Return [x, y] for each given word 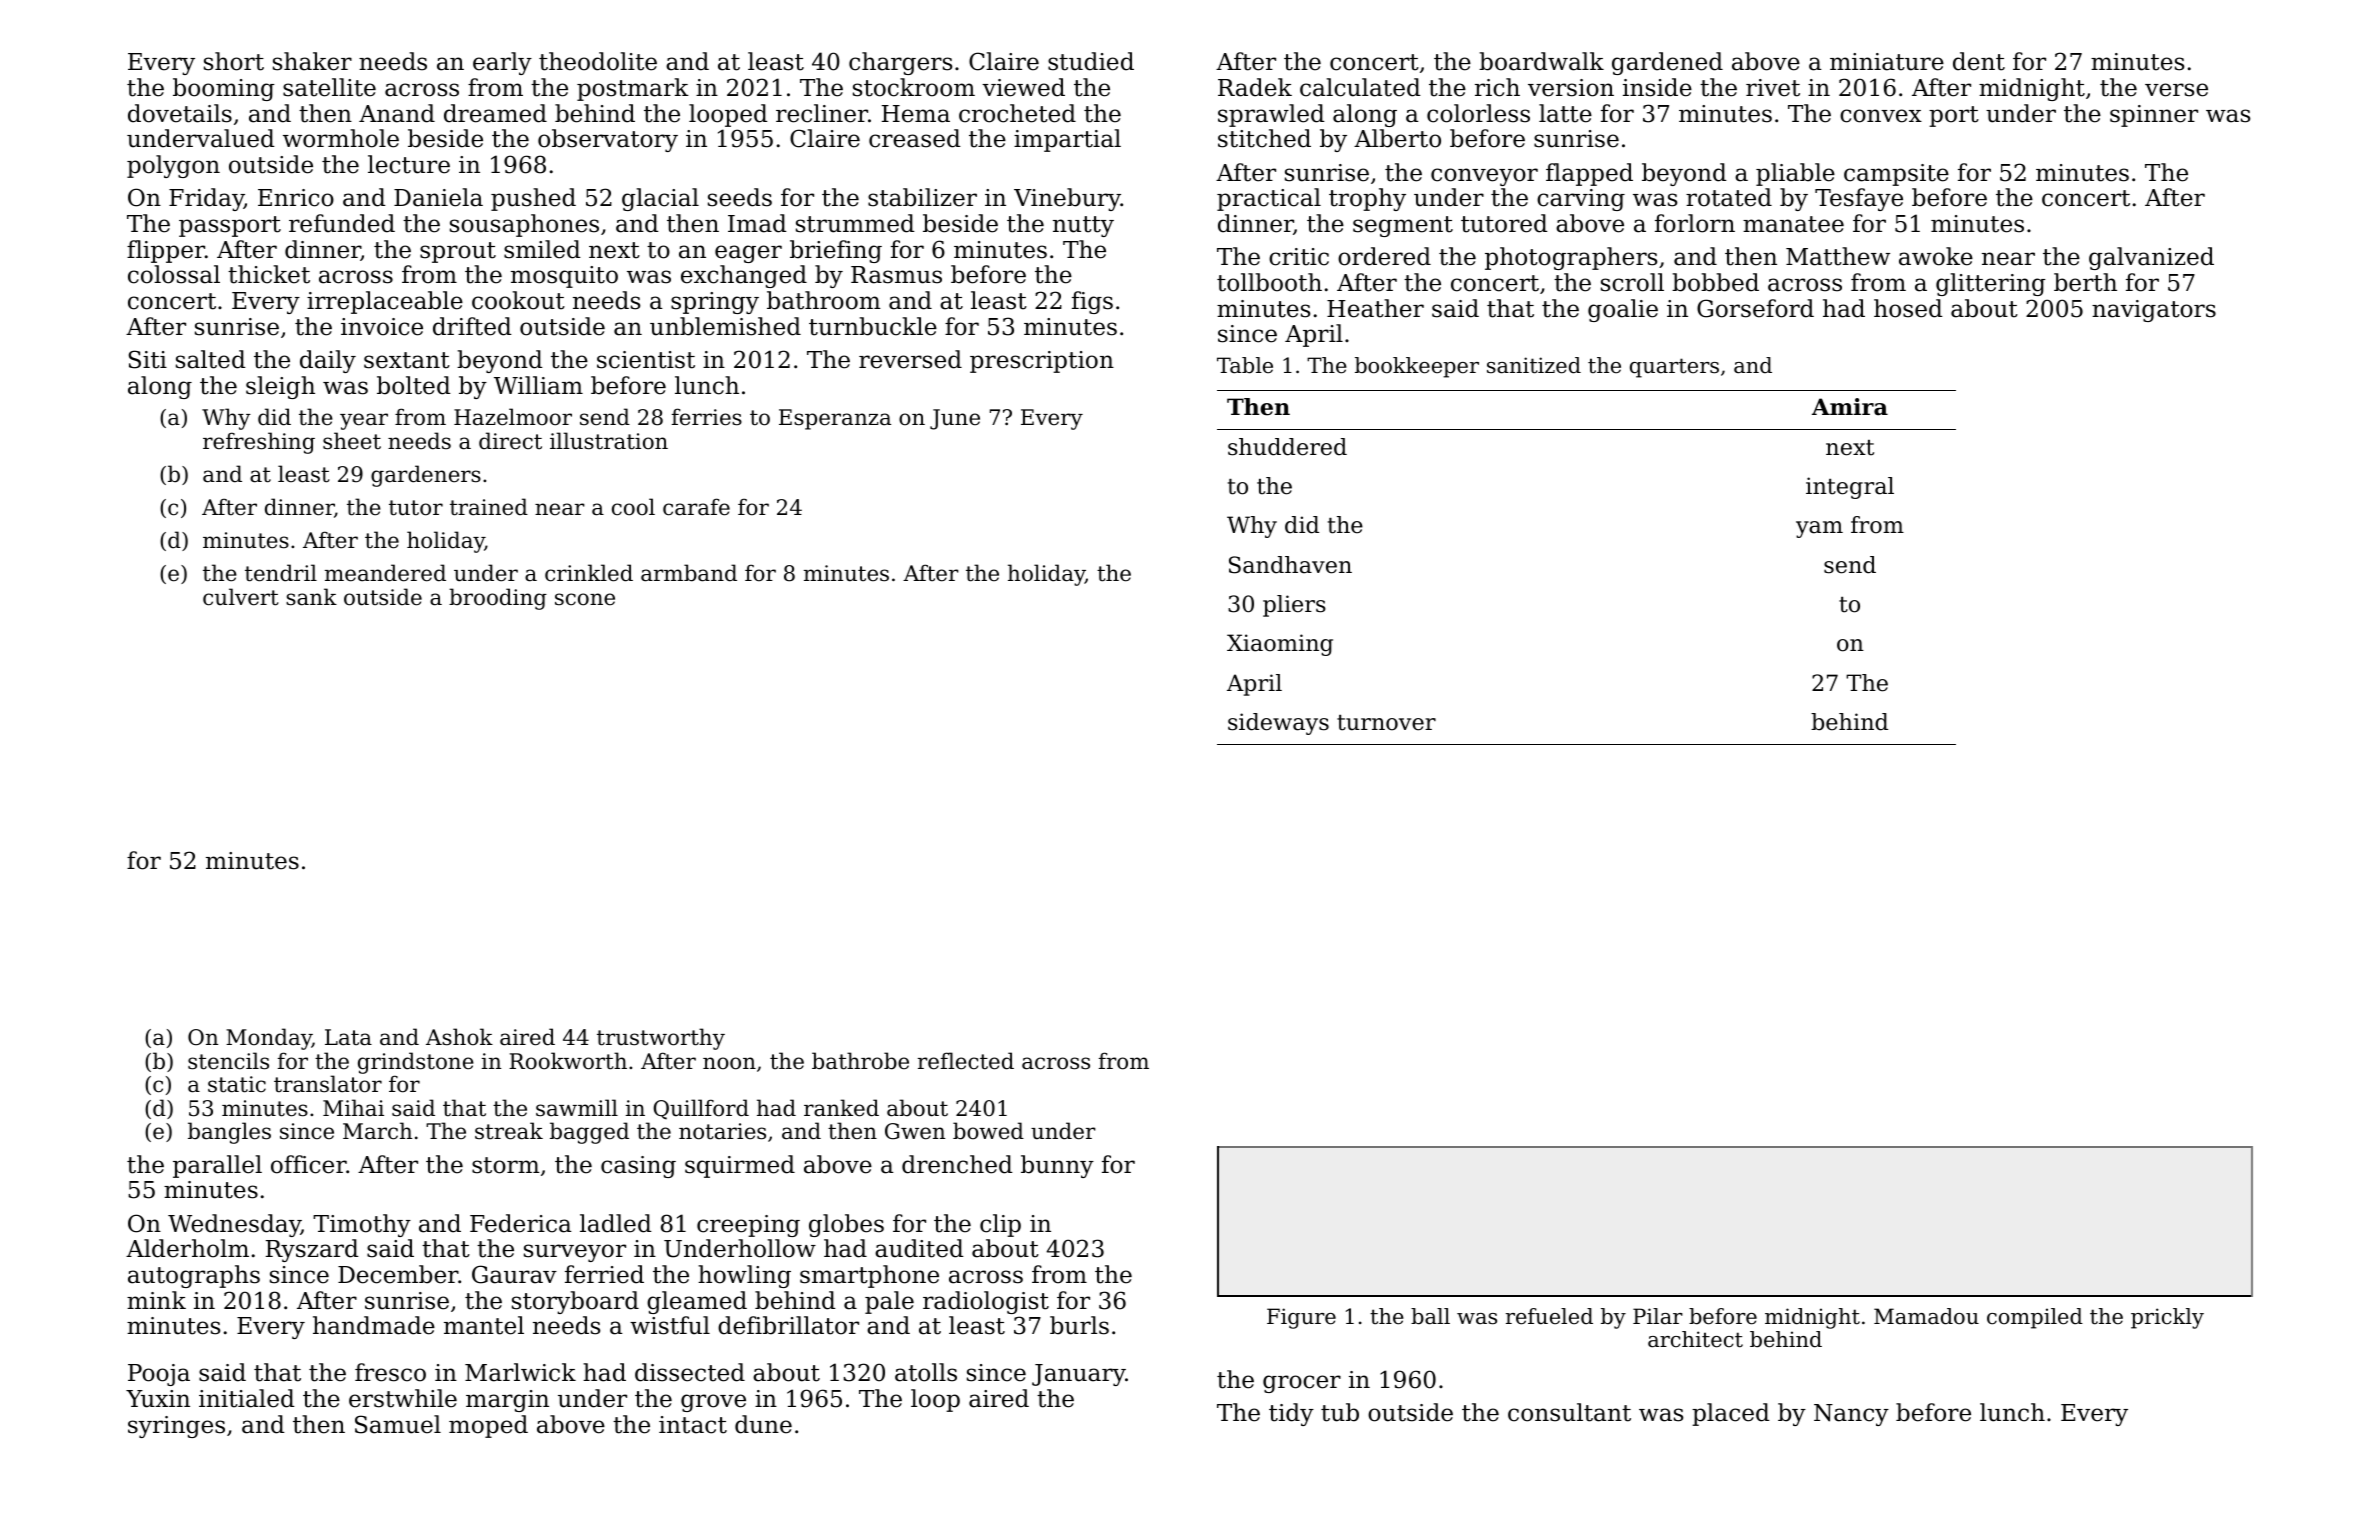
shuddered [1287, 447]
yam [1819, 529]
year [364, 421]
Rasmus [896, 275]
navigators [2154, 311]
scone [585, 599]
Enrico [296, 198]
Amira [1850, 407]
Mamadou [1926, 1316]
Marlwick [520, 1372]
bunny [1057, 1166]
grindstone [416, 1063]
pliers [1294, 606]
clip [1000, 1225]
